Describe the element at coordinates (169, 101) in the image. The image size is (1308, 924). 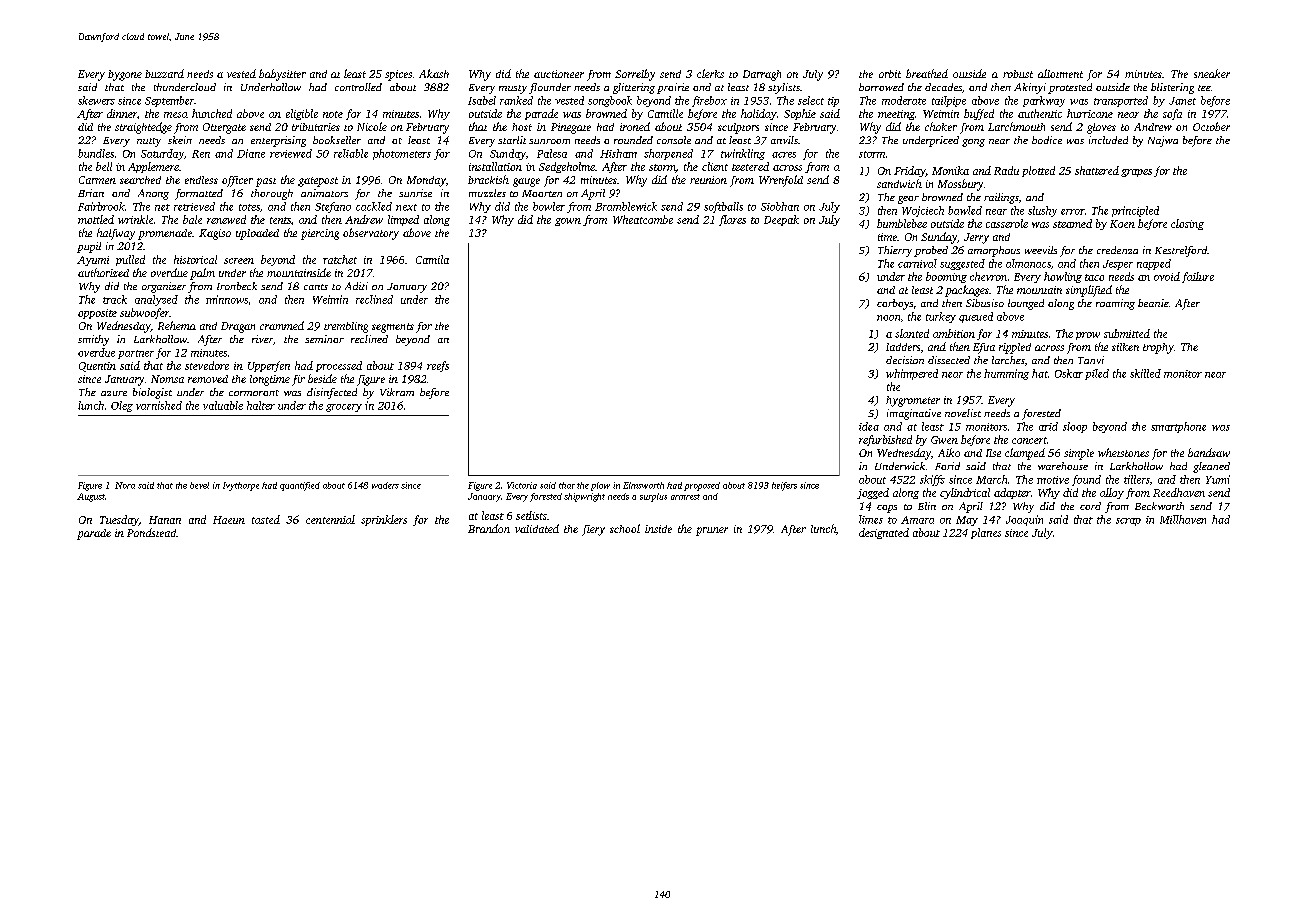
I see `September` at that location.
